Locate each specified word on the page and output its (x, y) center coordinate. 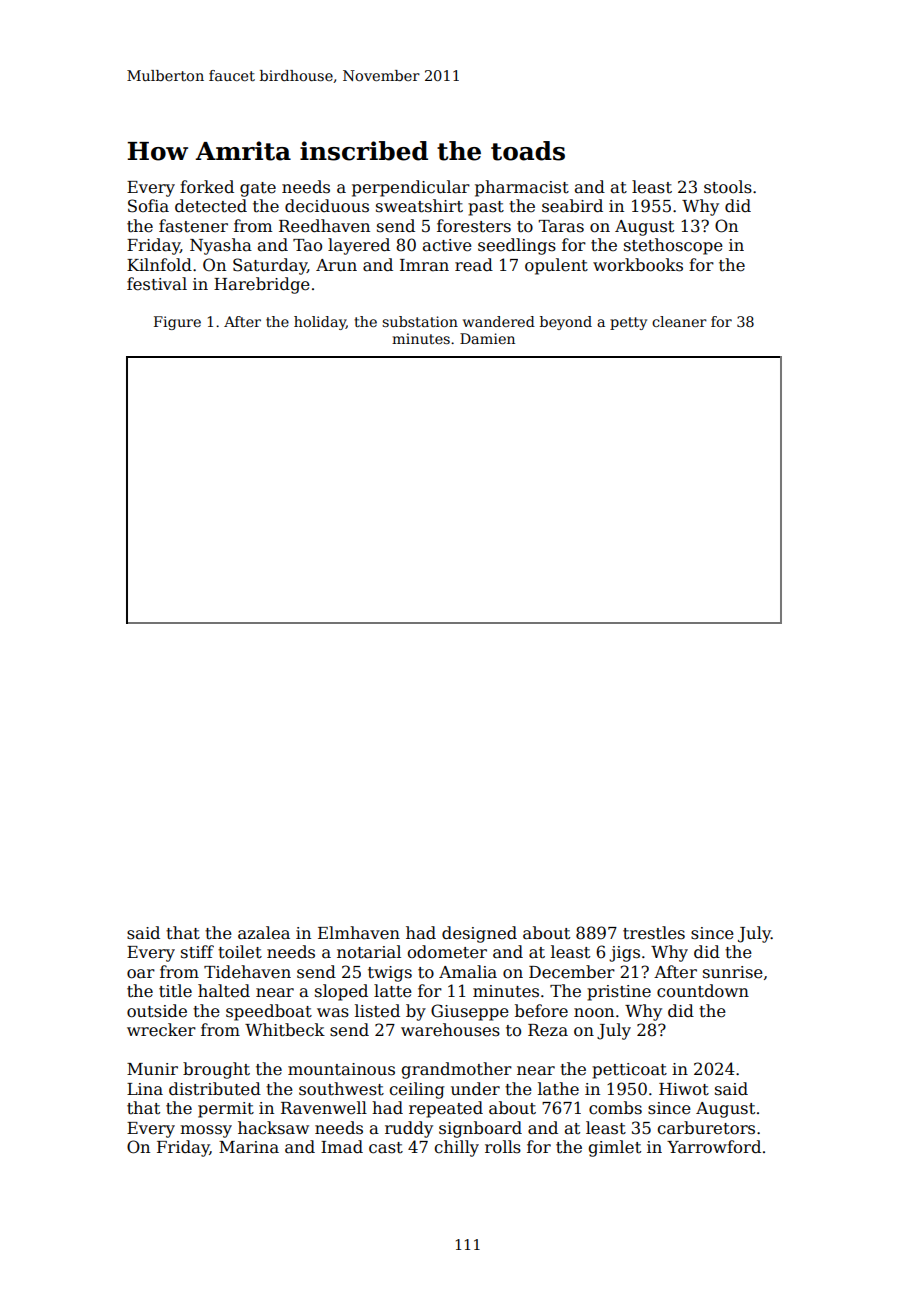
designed (479, 934)
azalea (264, 933)
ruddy (409, 1129)
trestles (654, 933)
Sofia (148, 206)
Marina (249, 1147)
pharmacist (522, 188)
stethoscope (673, 246)
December (572, 972)
